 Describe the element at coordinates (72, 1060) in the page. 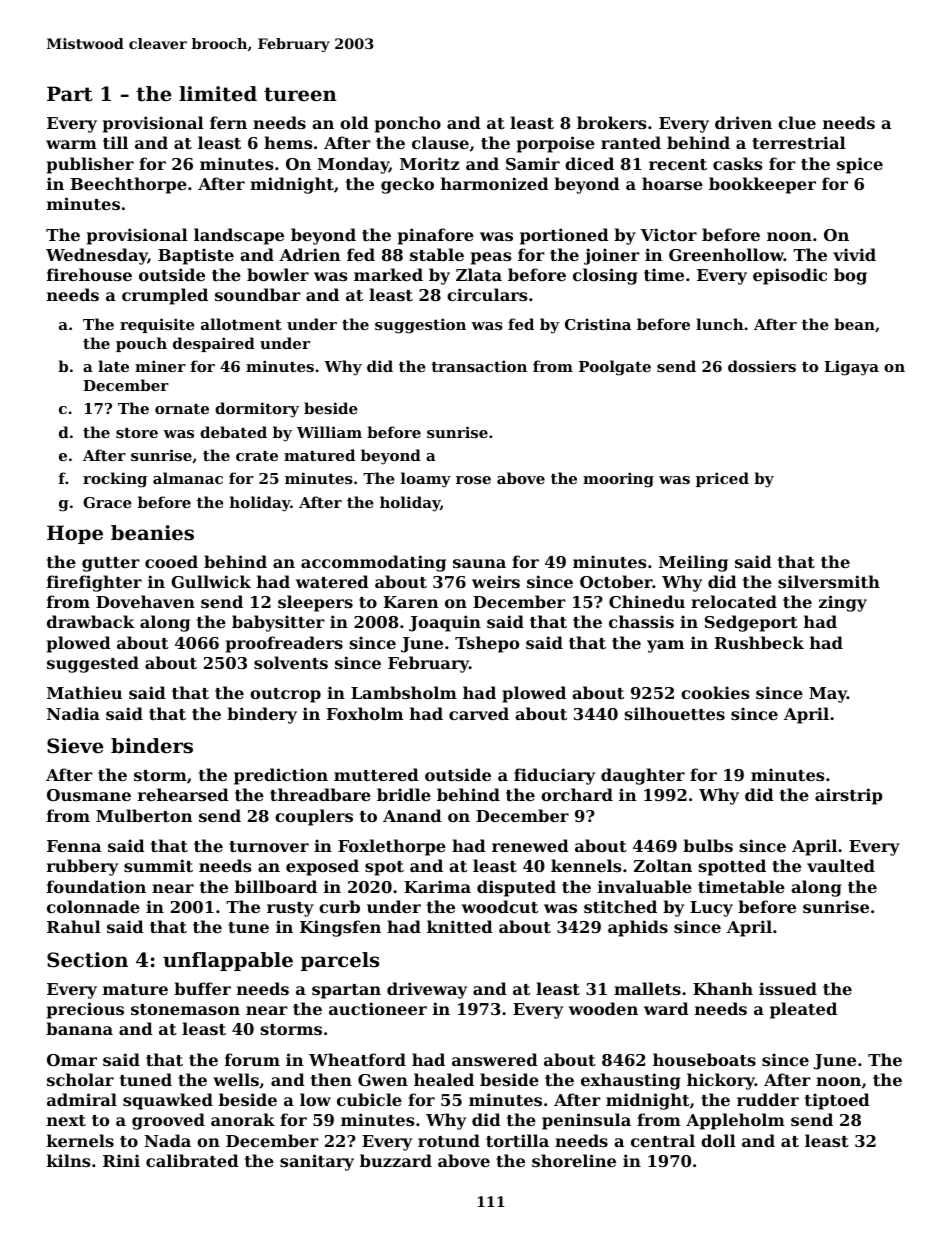

I see `Omar` at that location.
